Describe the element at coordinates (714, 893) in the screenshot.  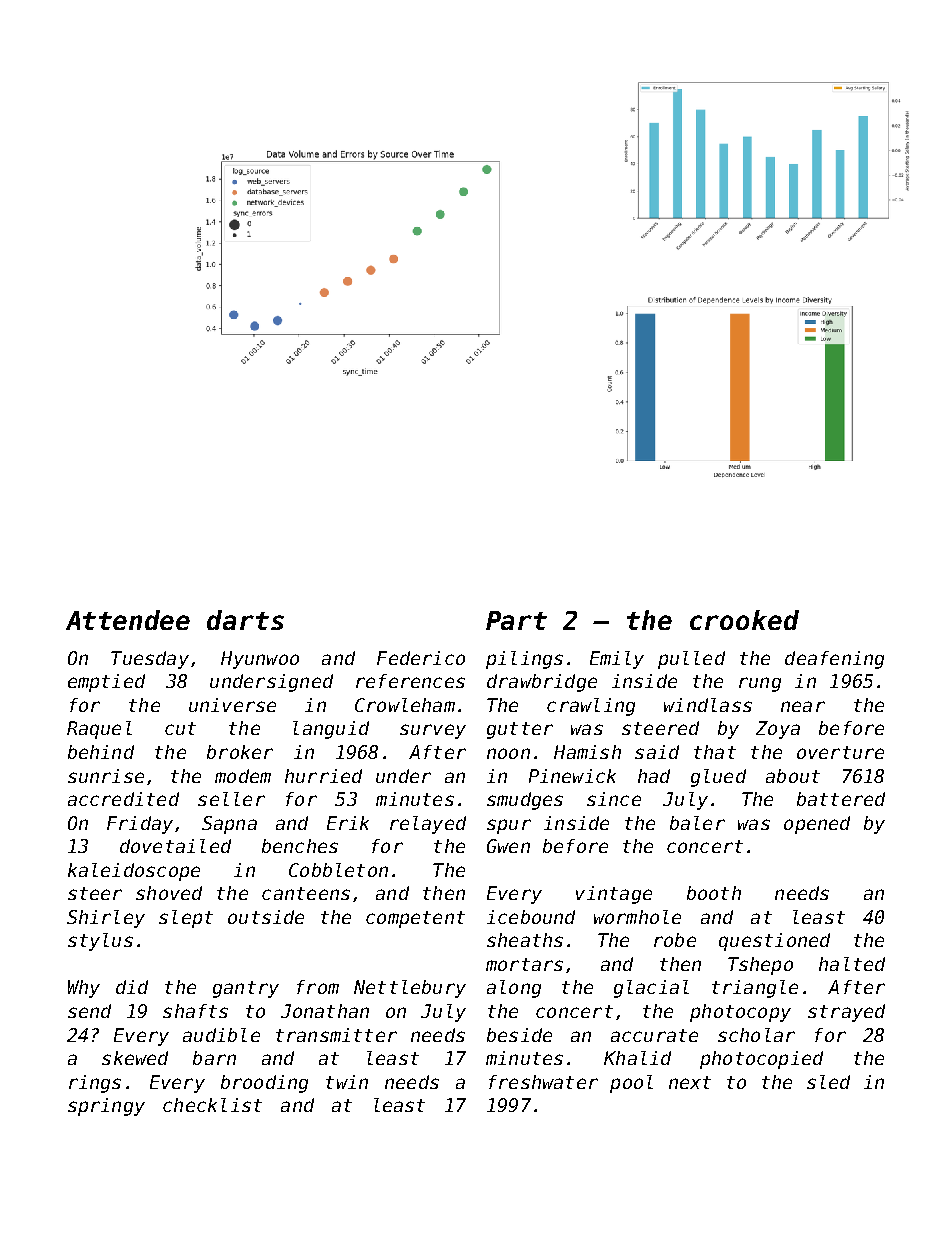
I see `booth` at that location.
